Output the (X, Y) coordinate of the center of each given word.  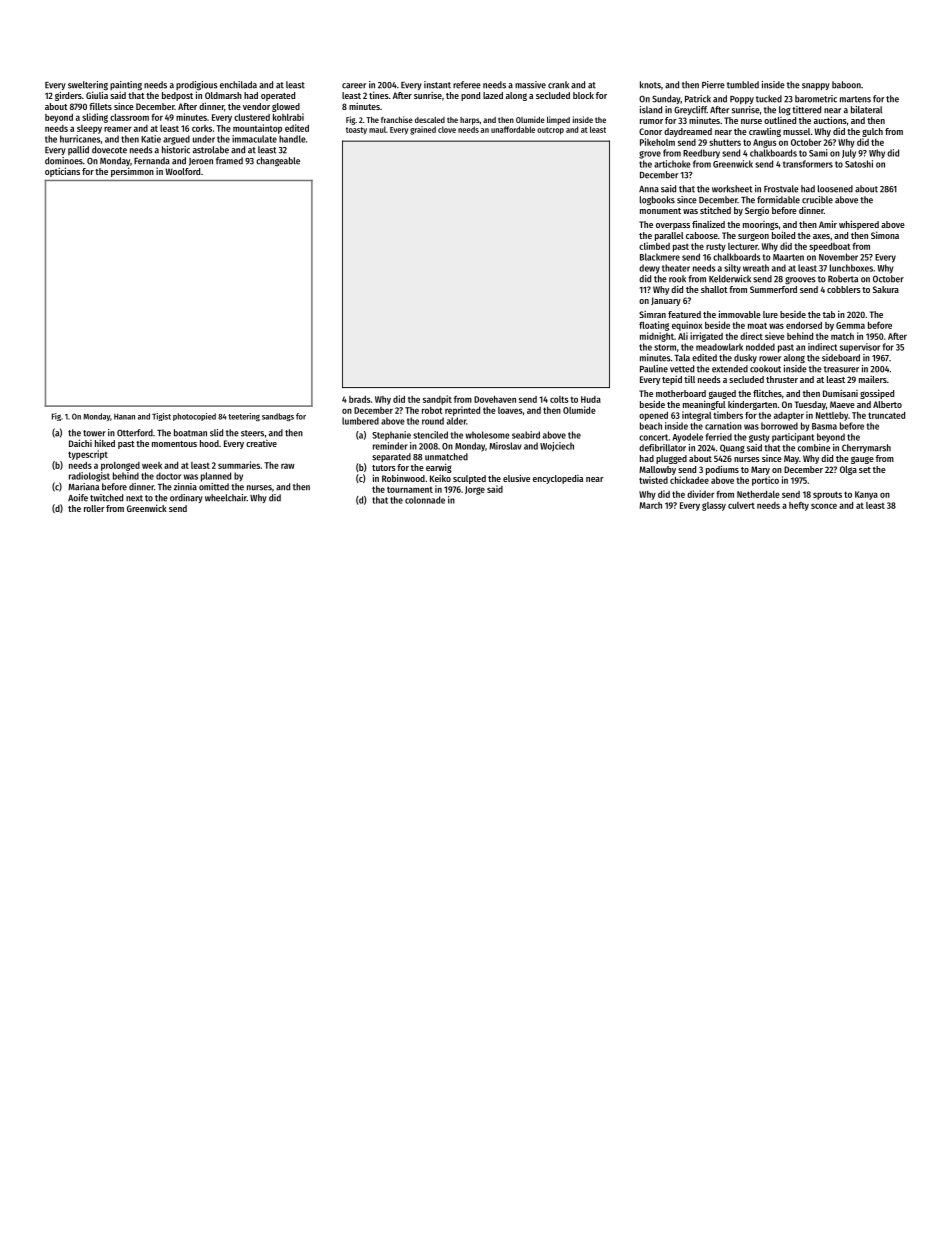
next (134, 498)
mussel (796, 131)
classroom (129, 117)
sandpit (437, 400)
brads (360, 399)
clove (447, 129)
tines (379, 95)
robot (432, 410)
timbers (728, 415)
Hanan (124, 417)
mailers (873, 379)
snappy (816, 86)
